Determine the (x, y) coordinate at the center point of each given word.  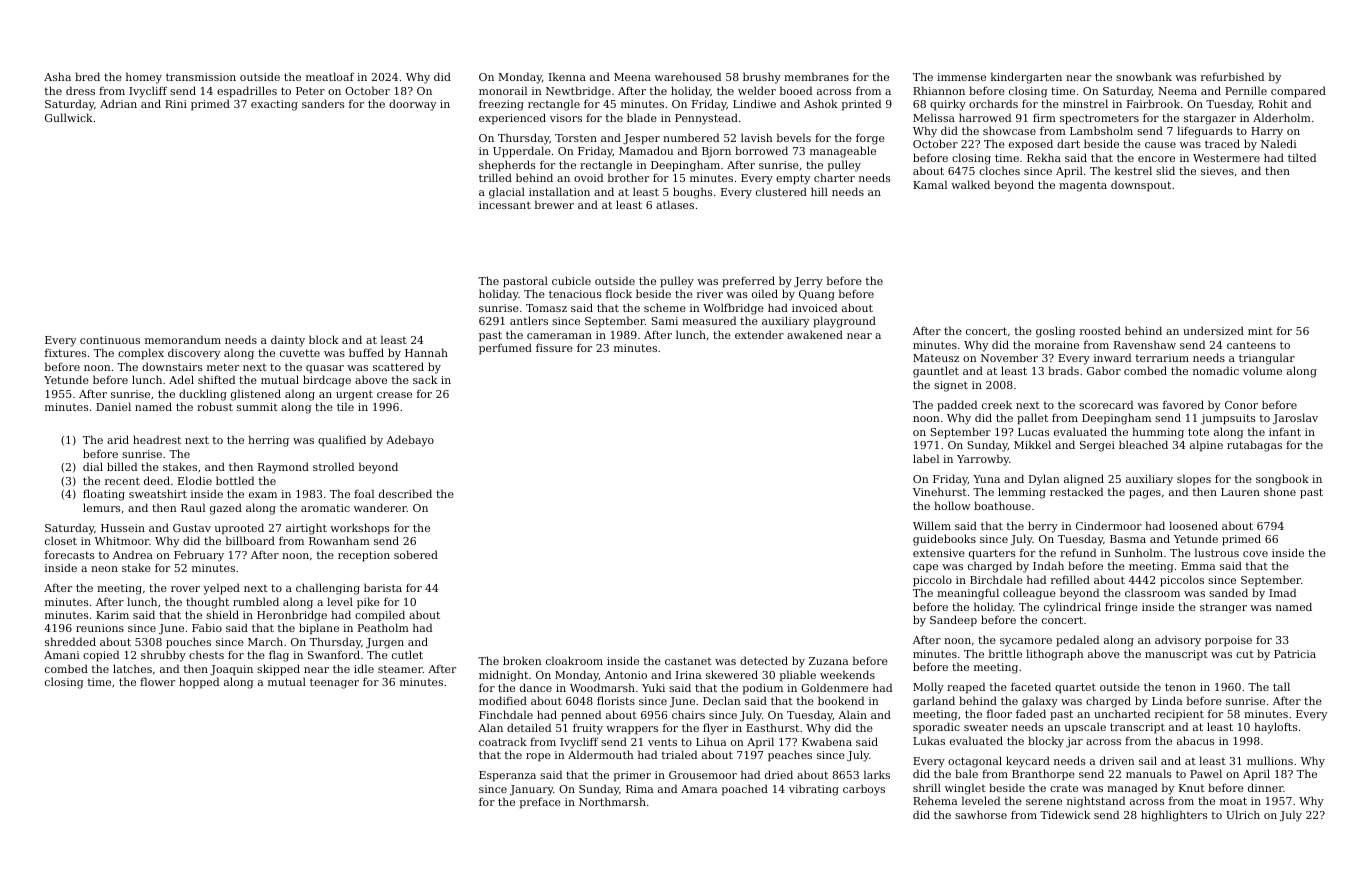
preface (540, 803)
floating (104, 495)
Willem (932, 525)
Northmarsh (612, 801)
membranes (816, 76)
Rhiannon (939, 90)
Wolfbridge (733, 309)
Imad (1282, 592)
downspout (1141, 186)
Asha (57, 76)
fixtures (65, 352)
